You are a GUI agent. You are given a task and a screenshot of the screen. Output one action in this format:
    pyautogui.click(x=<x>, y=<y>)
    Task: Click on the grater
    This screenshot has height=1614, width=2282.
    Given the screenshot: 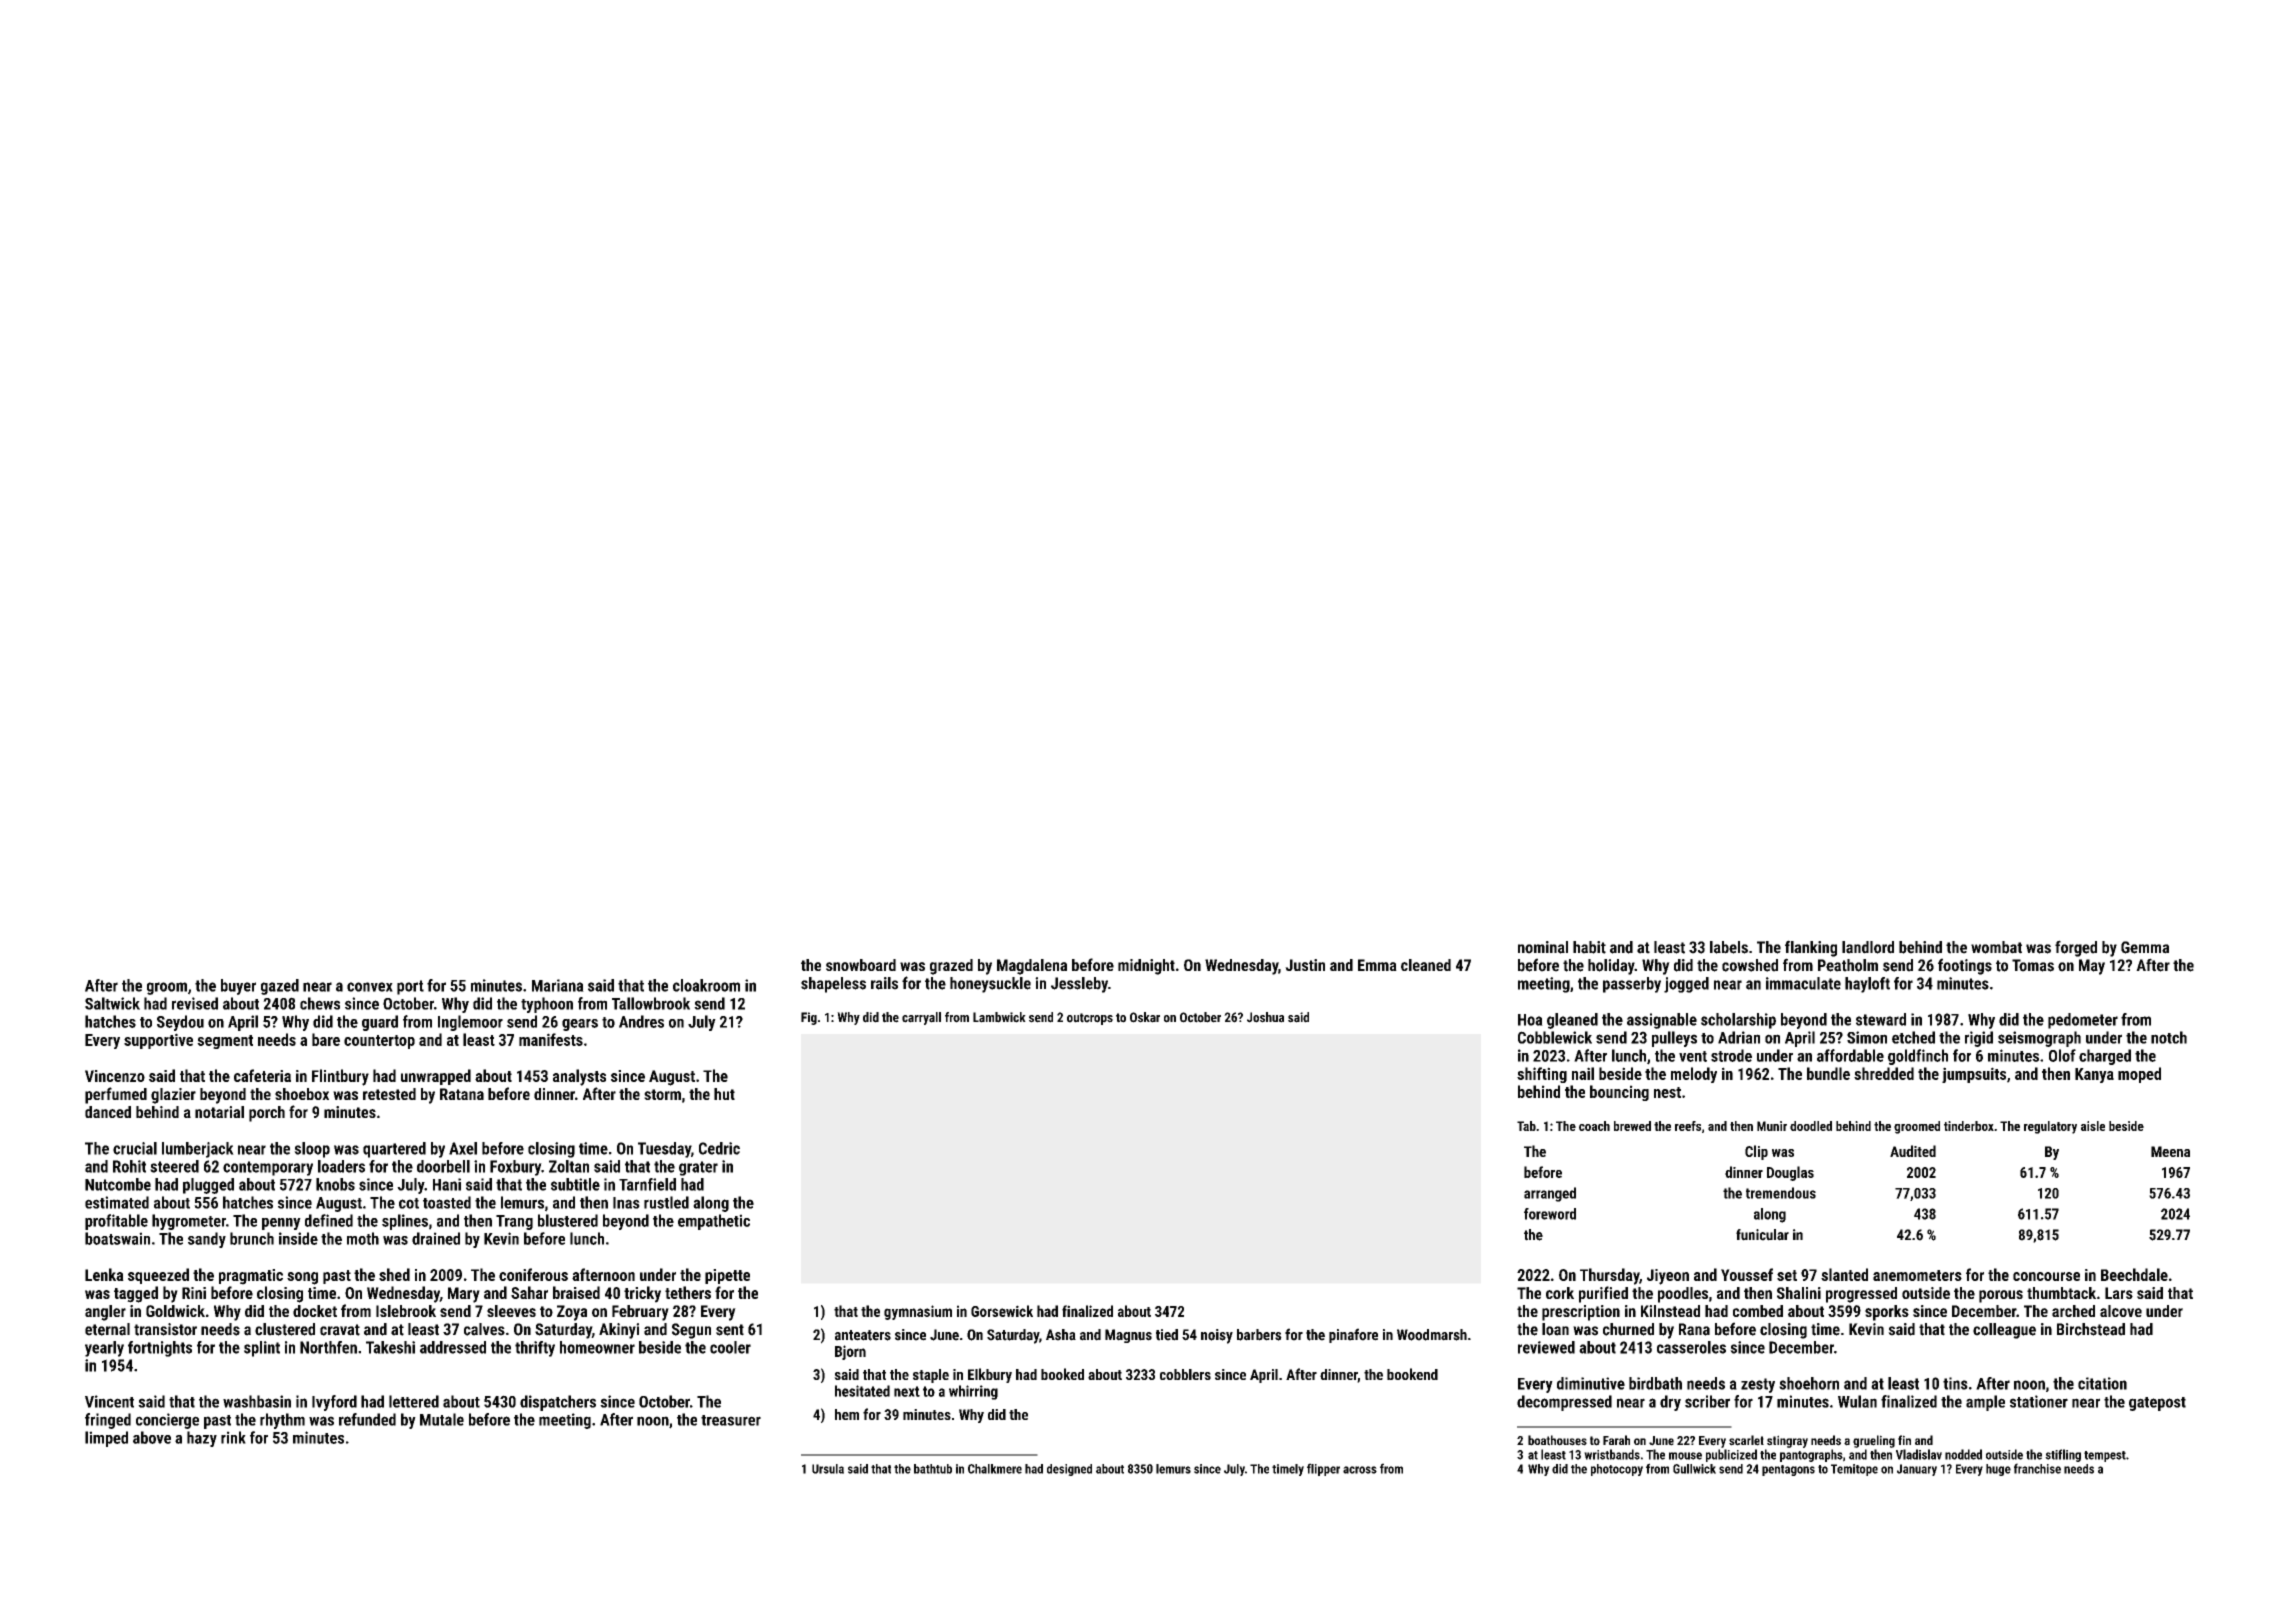 What is the action you would take?
    pyautogui.click(x=698, y=1168)
